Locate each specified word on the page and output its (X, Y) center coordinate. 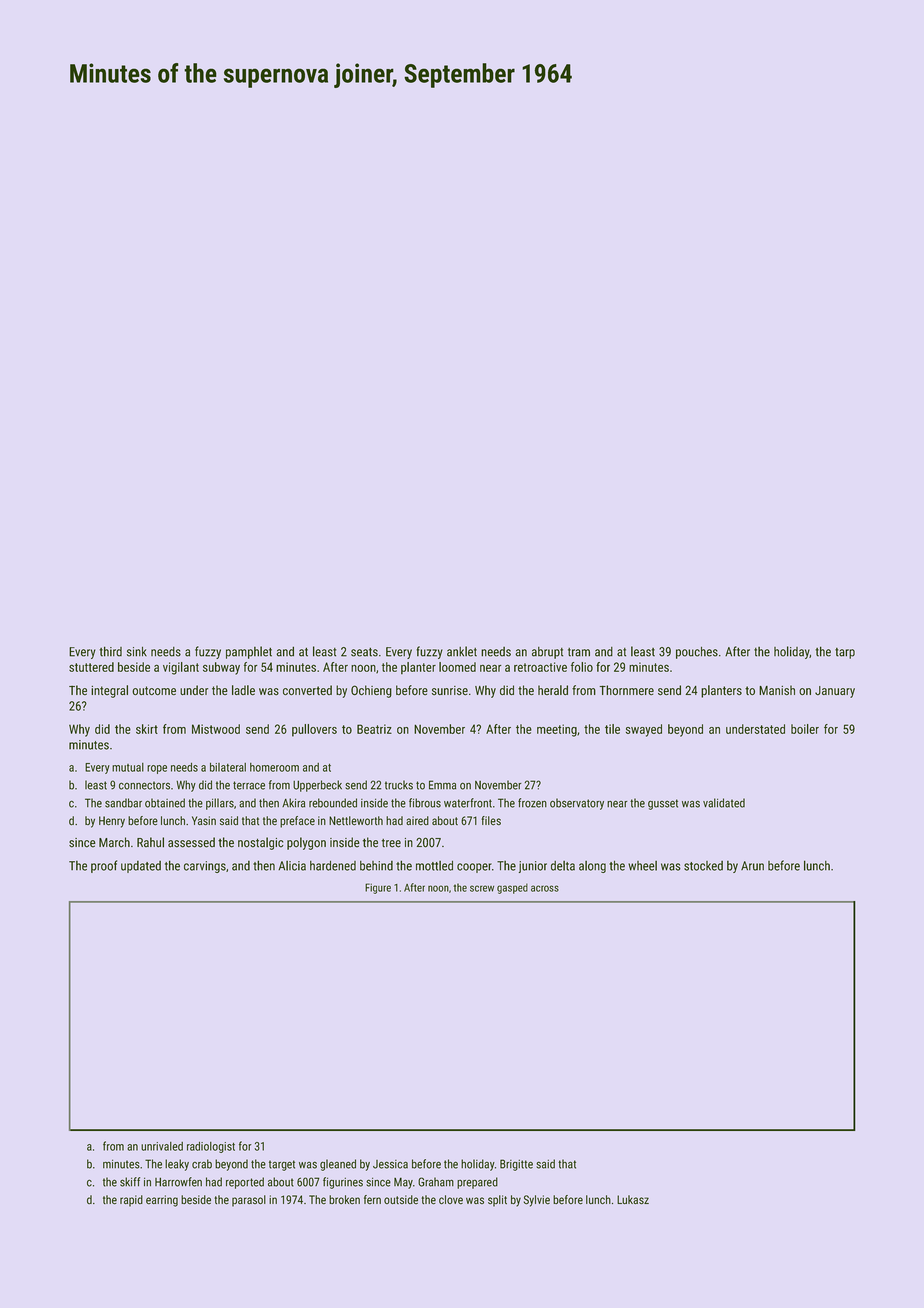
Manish (777, 690)
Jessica (390, 1164)
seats (364, 652)
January (835, 692)
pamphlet (249, 652)
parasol (249, 1201)
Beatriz (374, 729)
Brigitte (516, 1165)
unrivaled (162, 1146)
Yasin (204, 820)
